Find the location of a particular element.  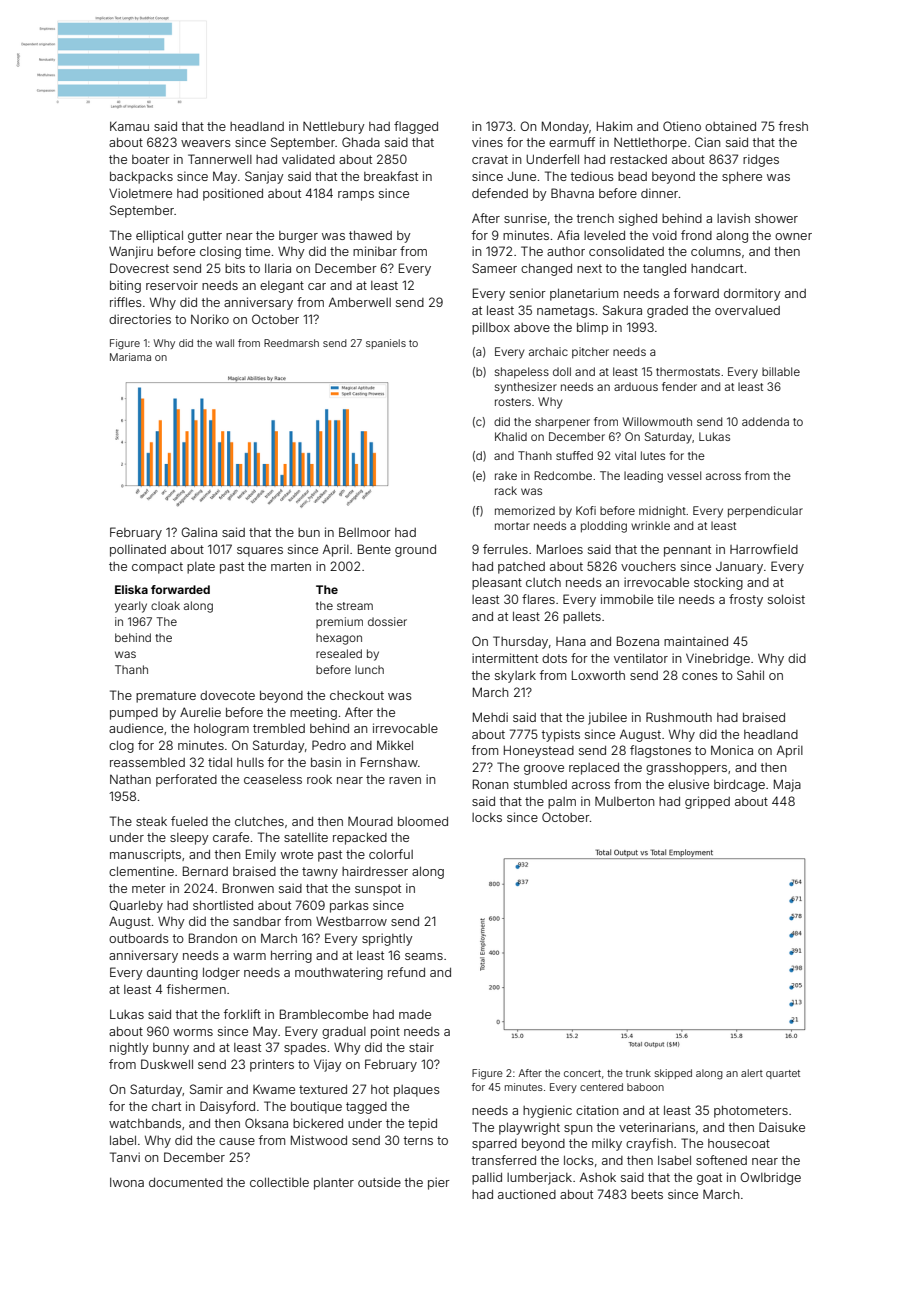

gripped is located at coordinates (707, 802).
